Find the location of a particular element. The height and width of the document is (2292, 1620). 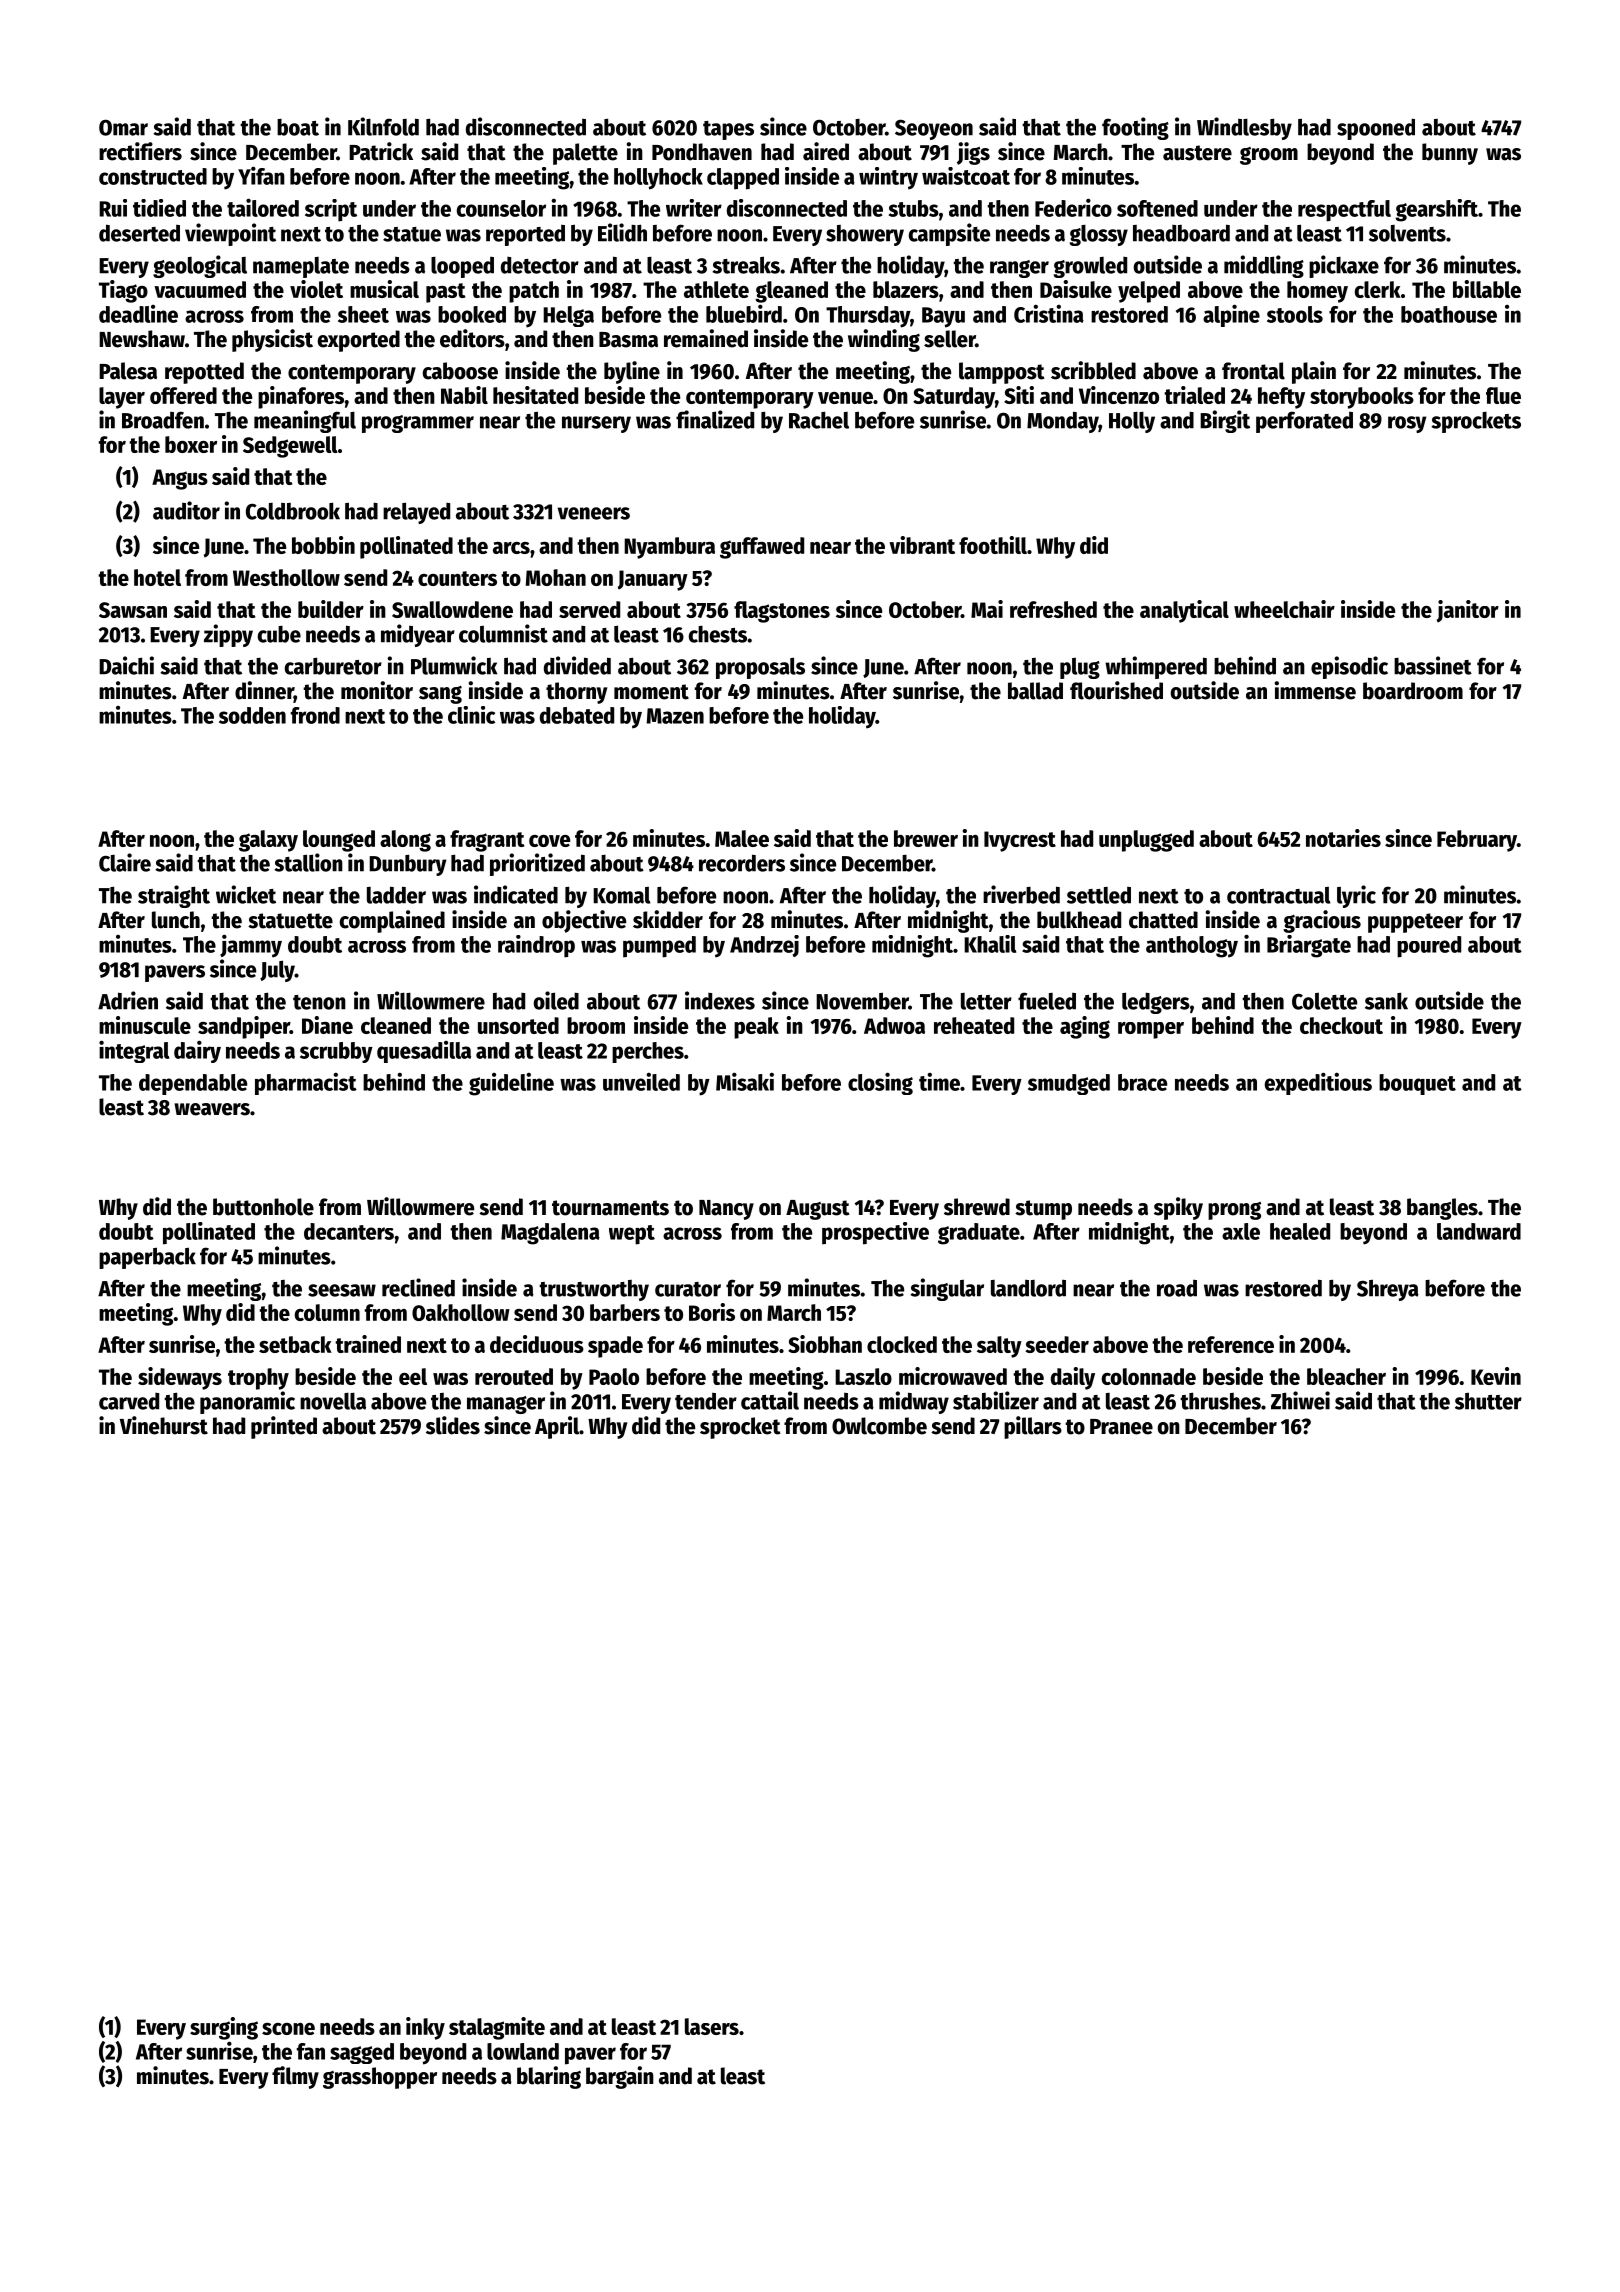

surging is located at coordinates (224, 2028).
